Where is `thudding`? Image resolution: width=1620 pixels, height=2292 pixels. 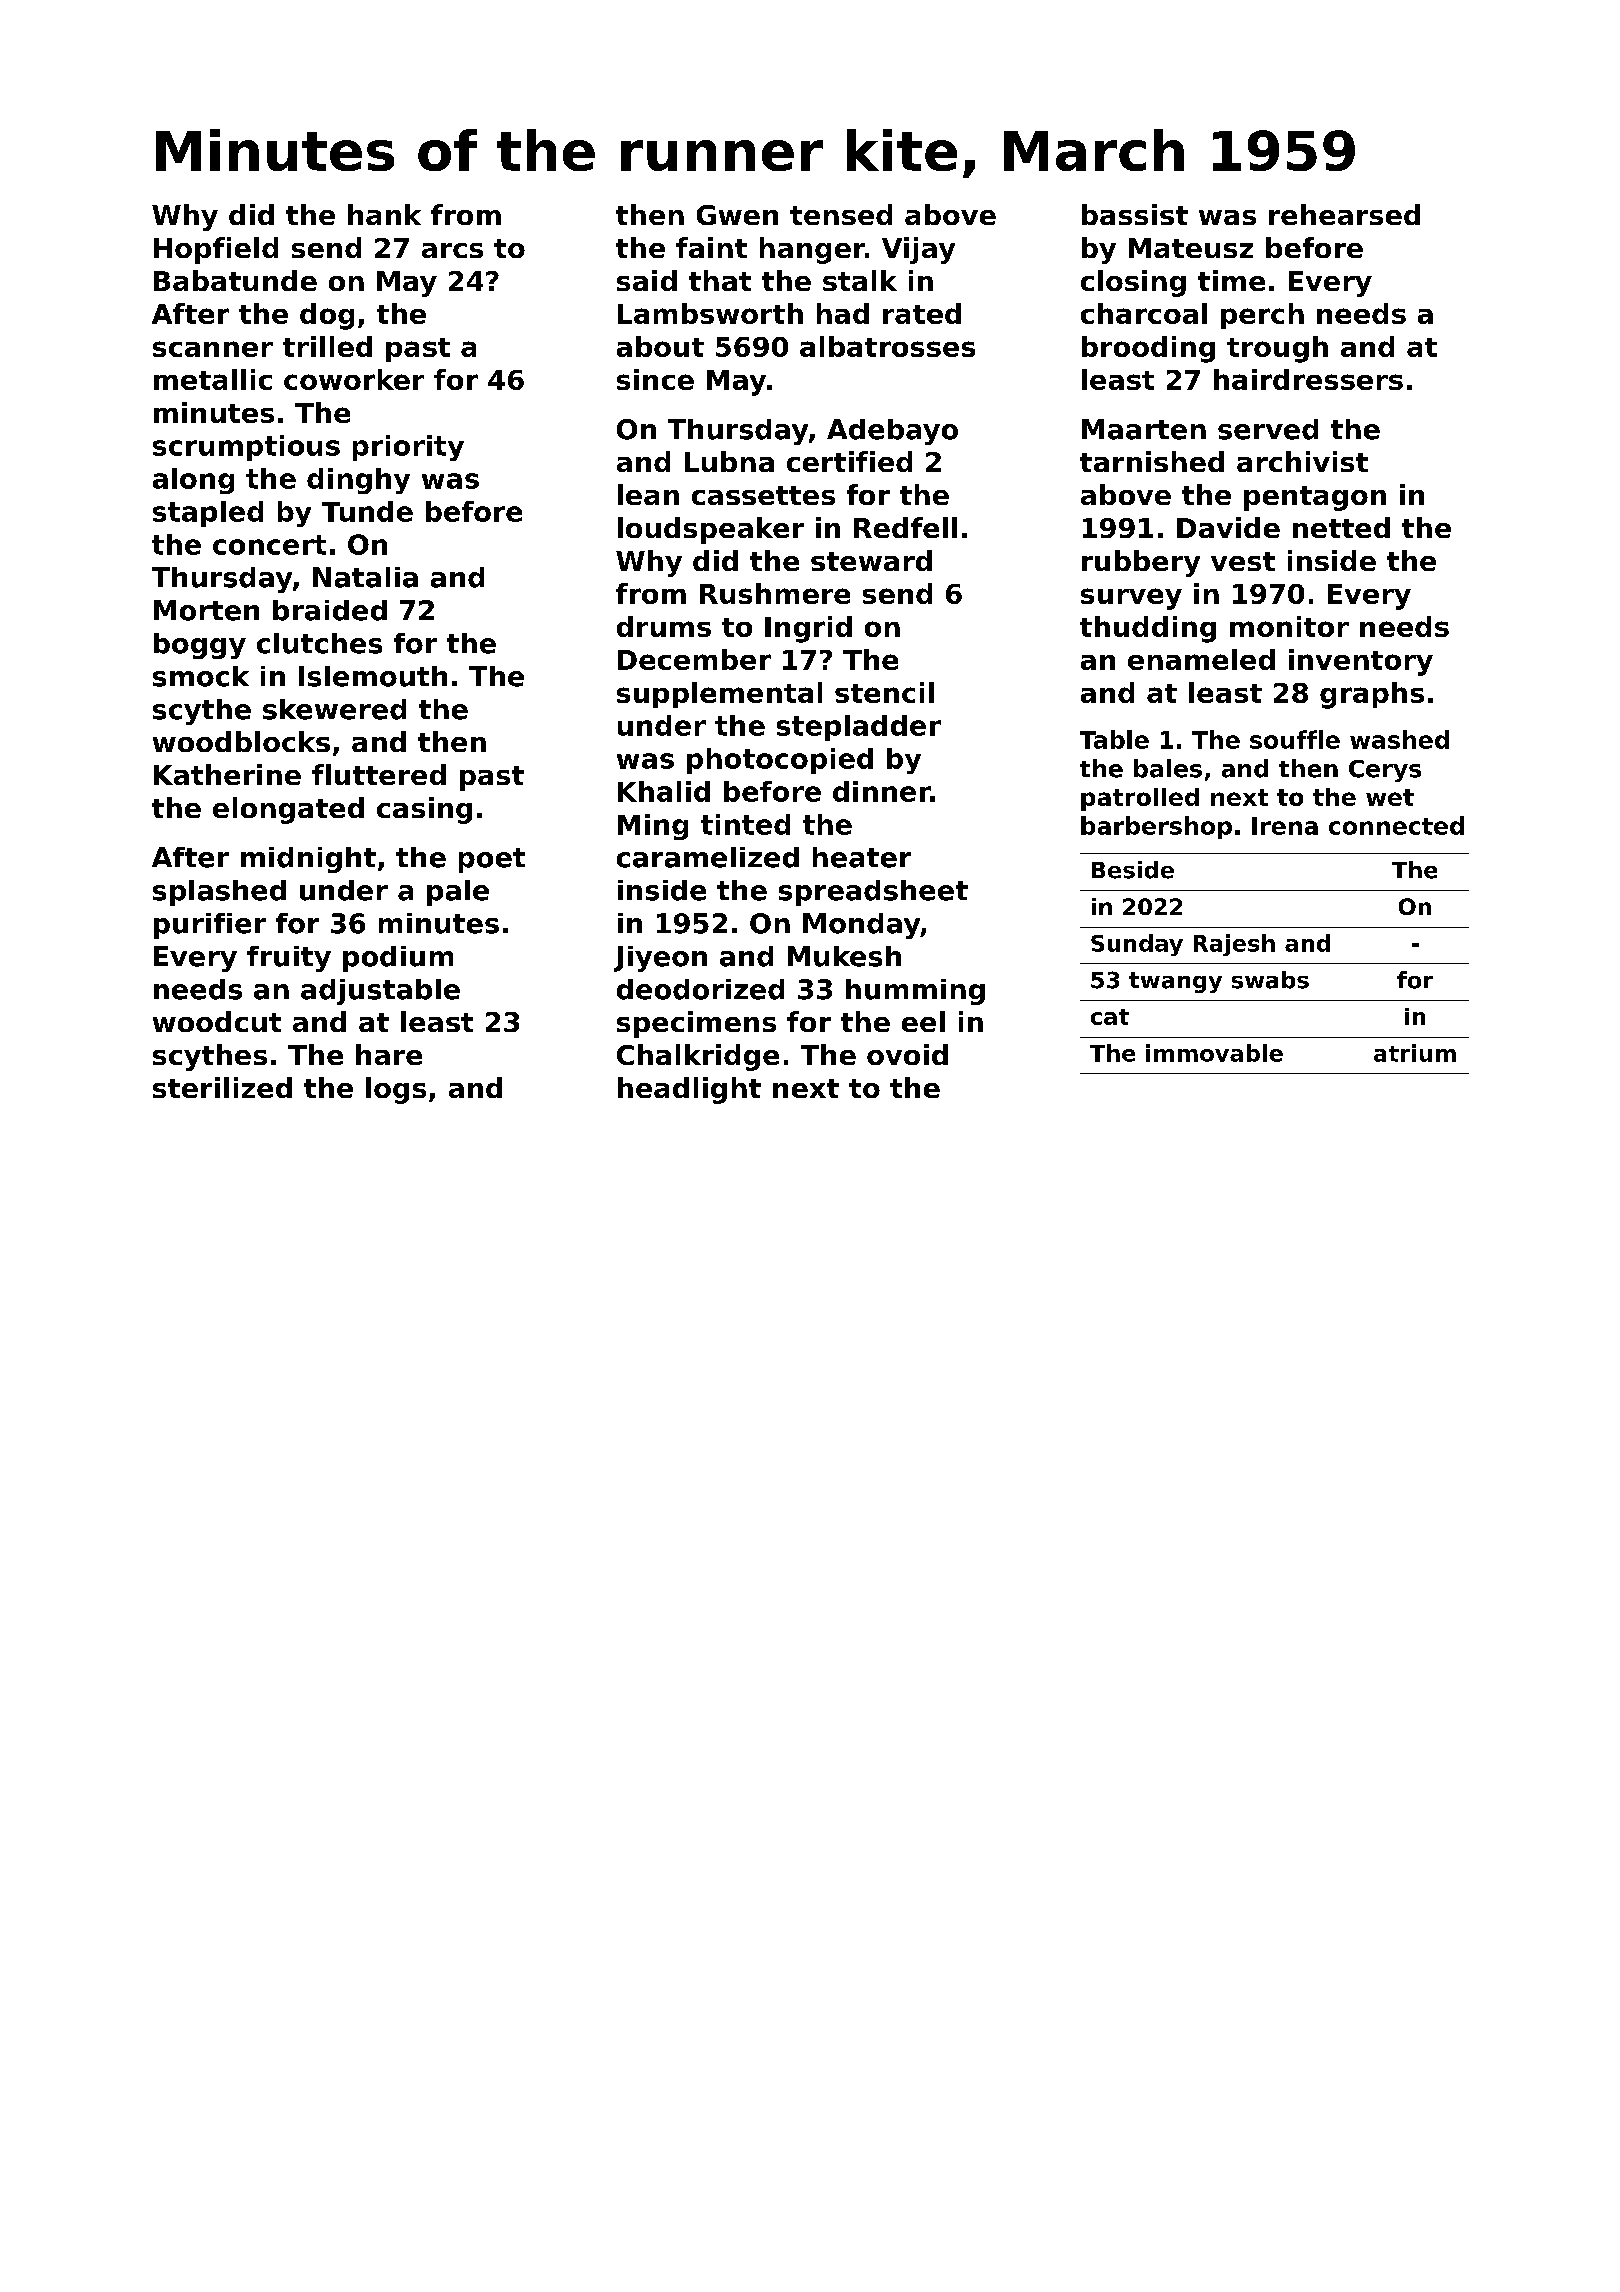 thudding is located at coordinates (1148, 629).
